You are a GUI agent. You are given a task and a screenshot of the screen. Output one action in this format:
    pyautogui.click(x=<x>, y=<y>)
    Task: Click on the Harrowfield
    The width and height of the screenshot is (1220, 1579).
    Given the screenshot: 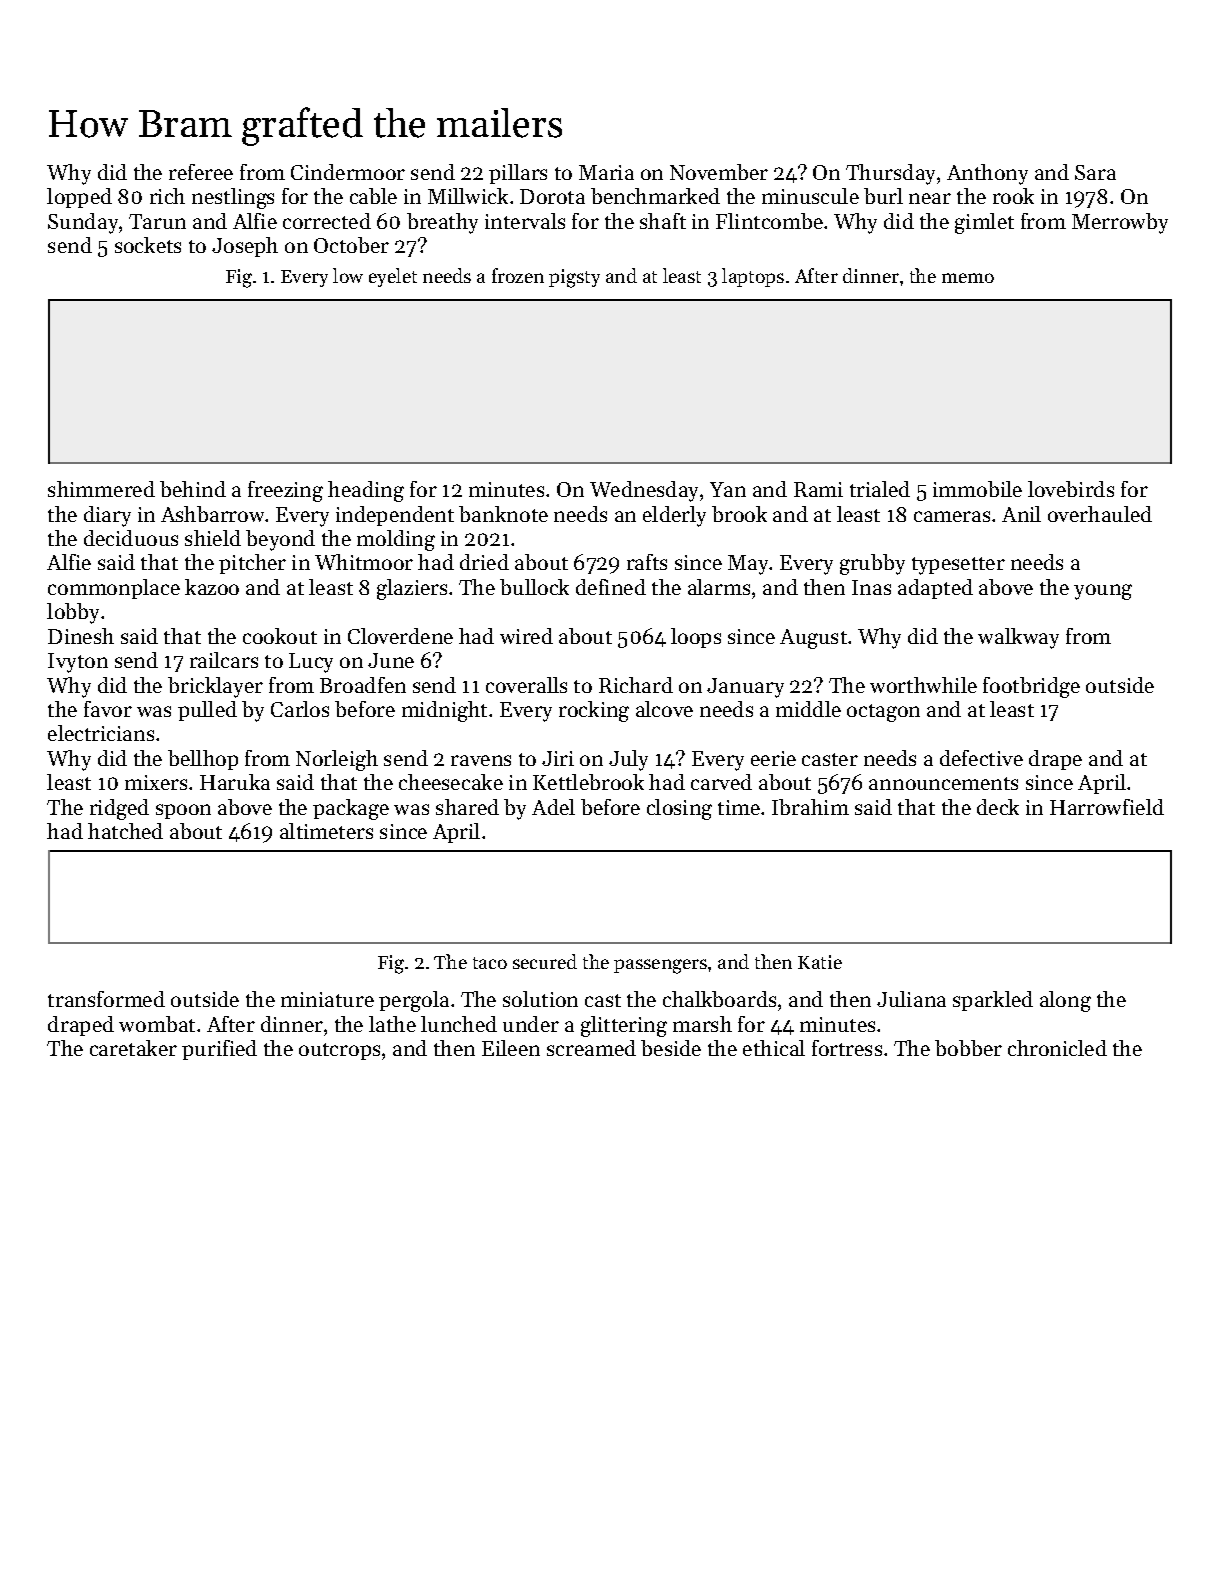 What is the action you would take?
    pyautogui.click(x=1107, y=807)
